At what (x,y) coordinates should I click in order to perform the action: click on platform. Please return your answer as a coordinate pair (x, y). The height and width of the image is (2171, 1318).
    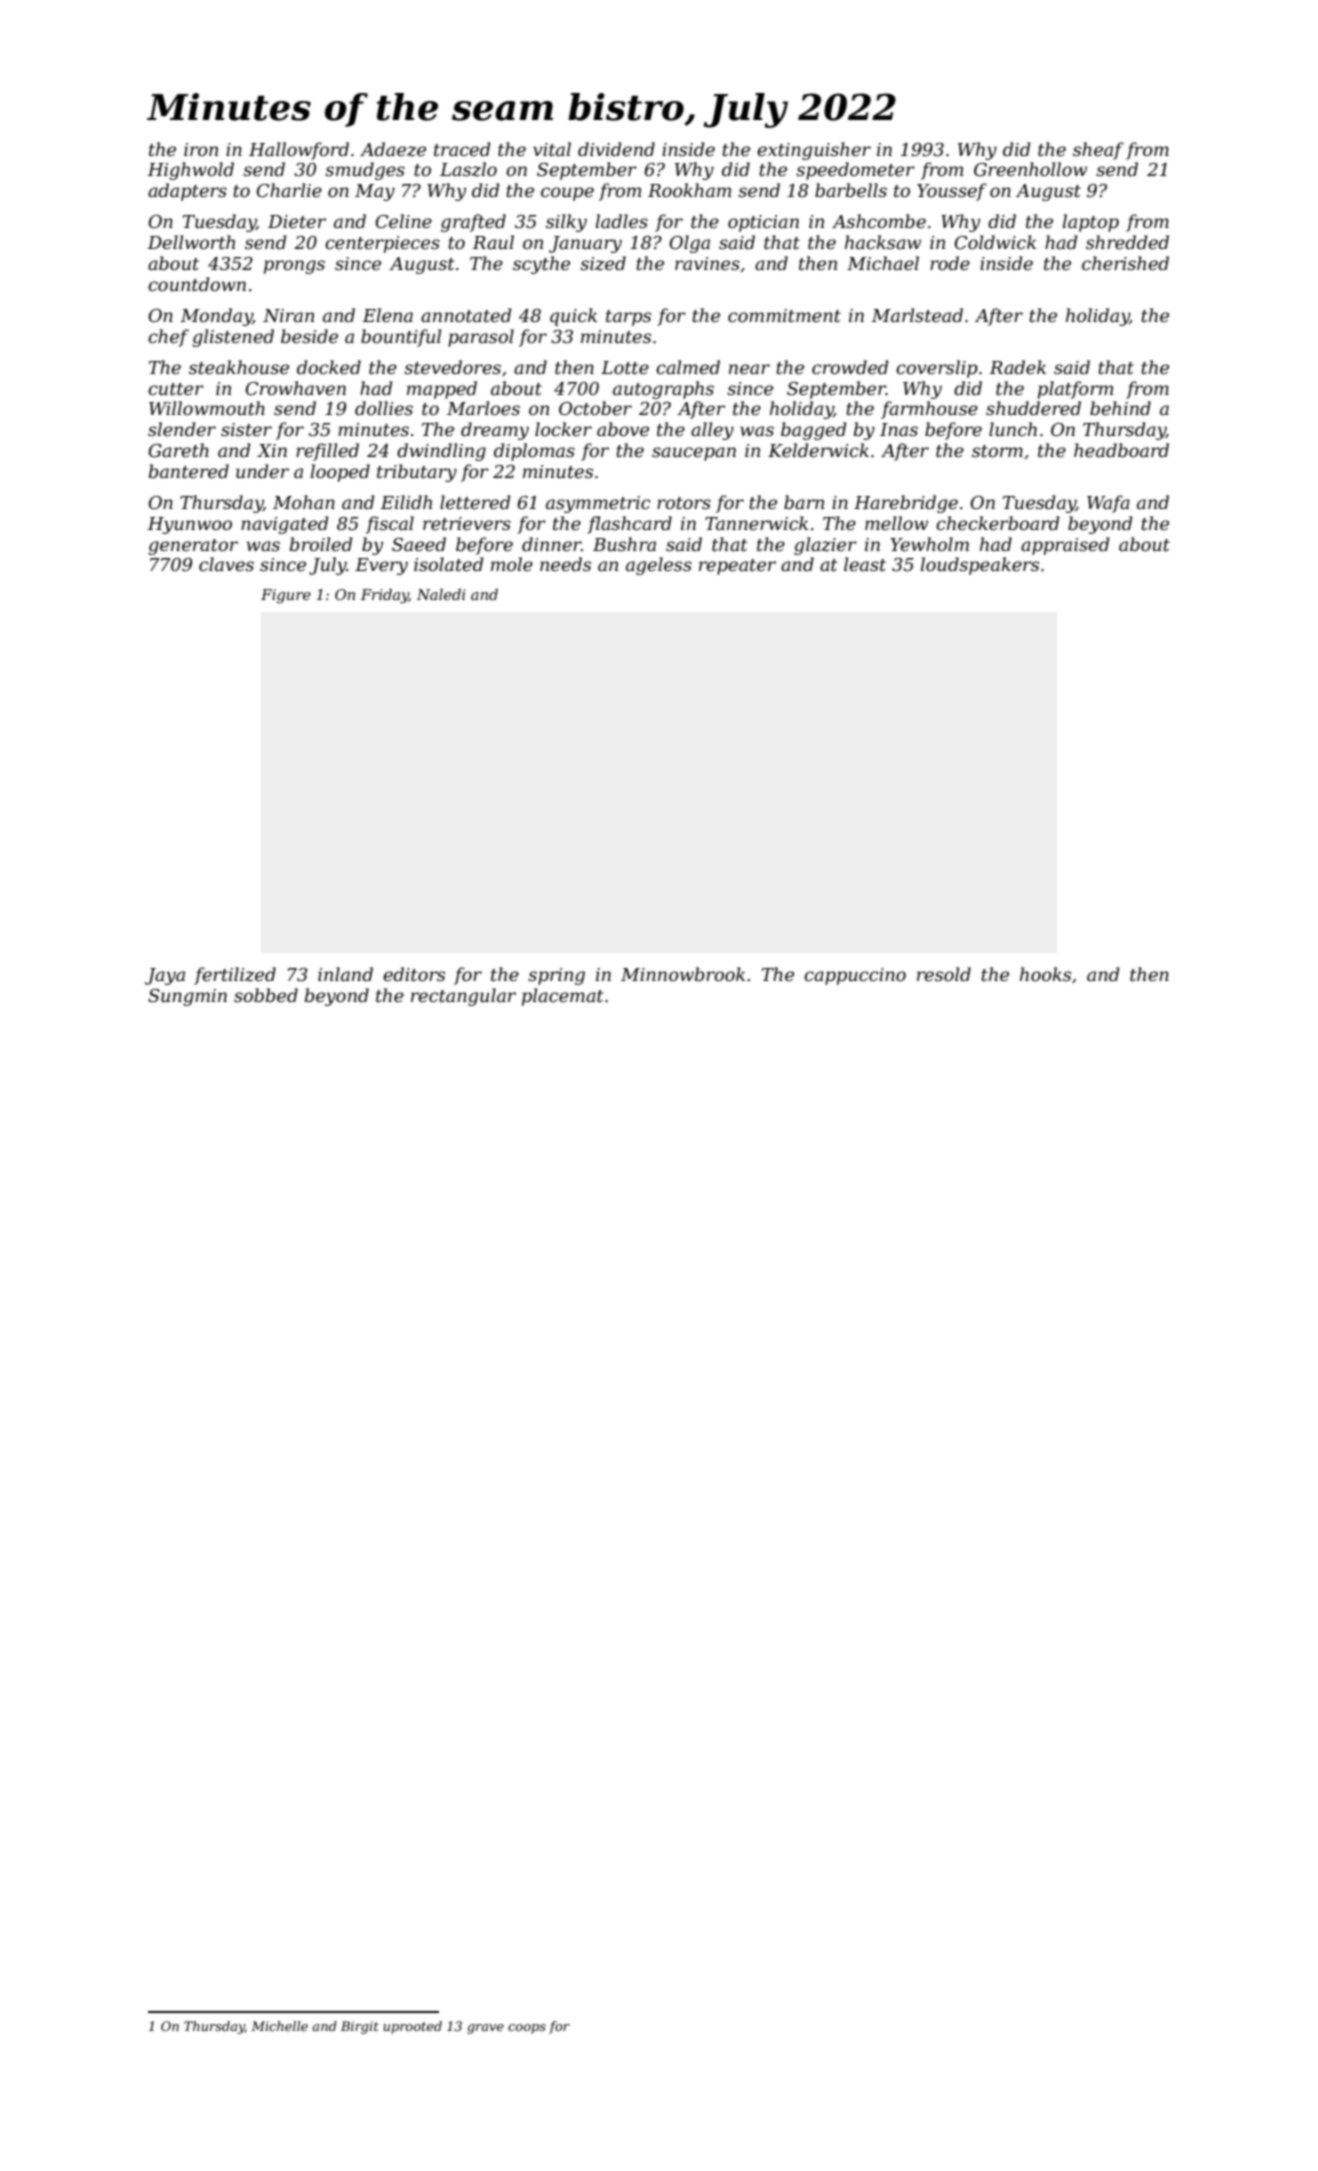
    Looking at the image, I should click on (1076, 390).
